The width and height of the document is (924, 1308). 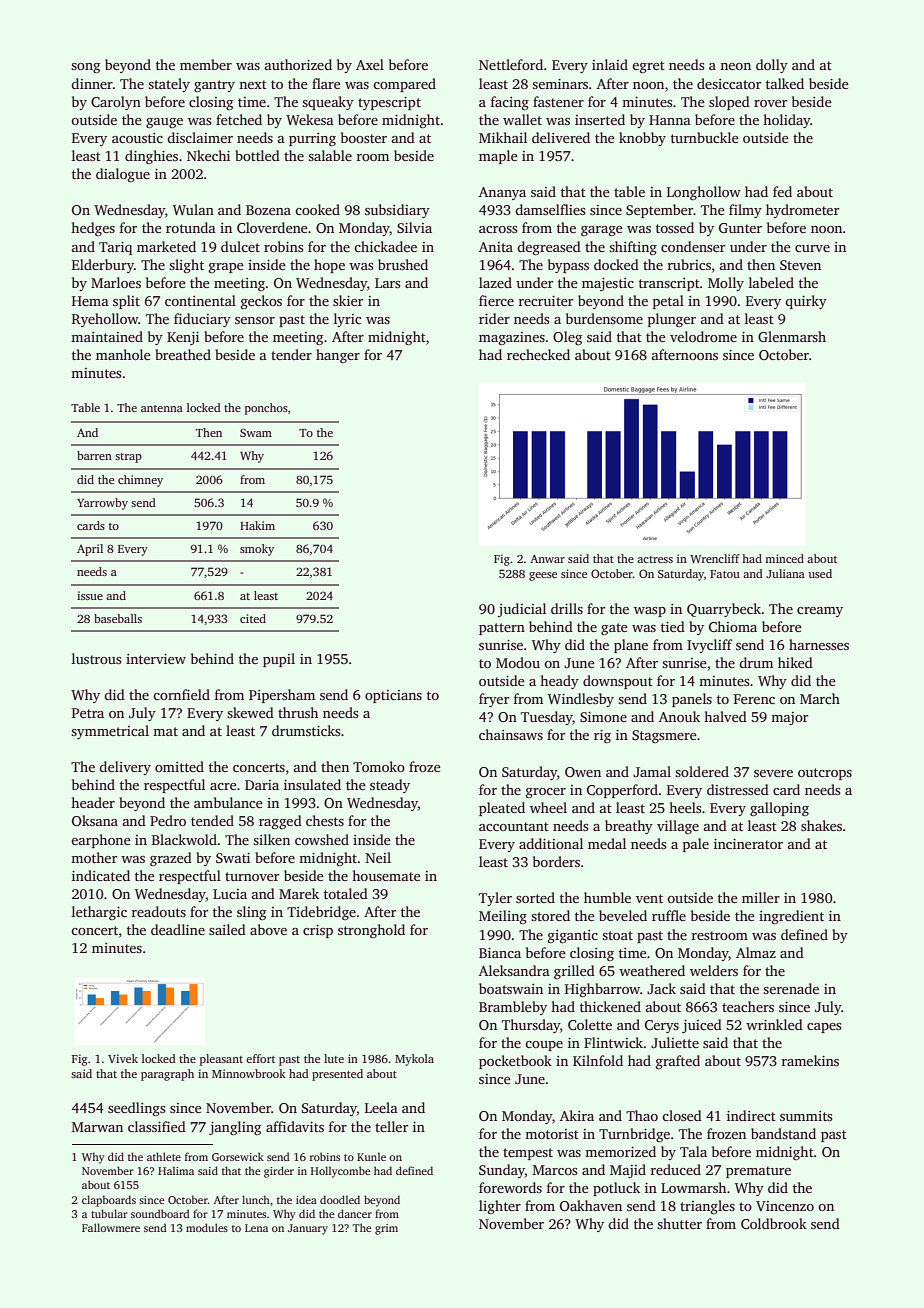 What do you see at coordinates (502, 629) in the document?
I see `pattern` at bounding box center [502, 629].
